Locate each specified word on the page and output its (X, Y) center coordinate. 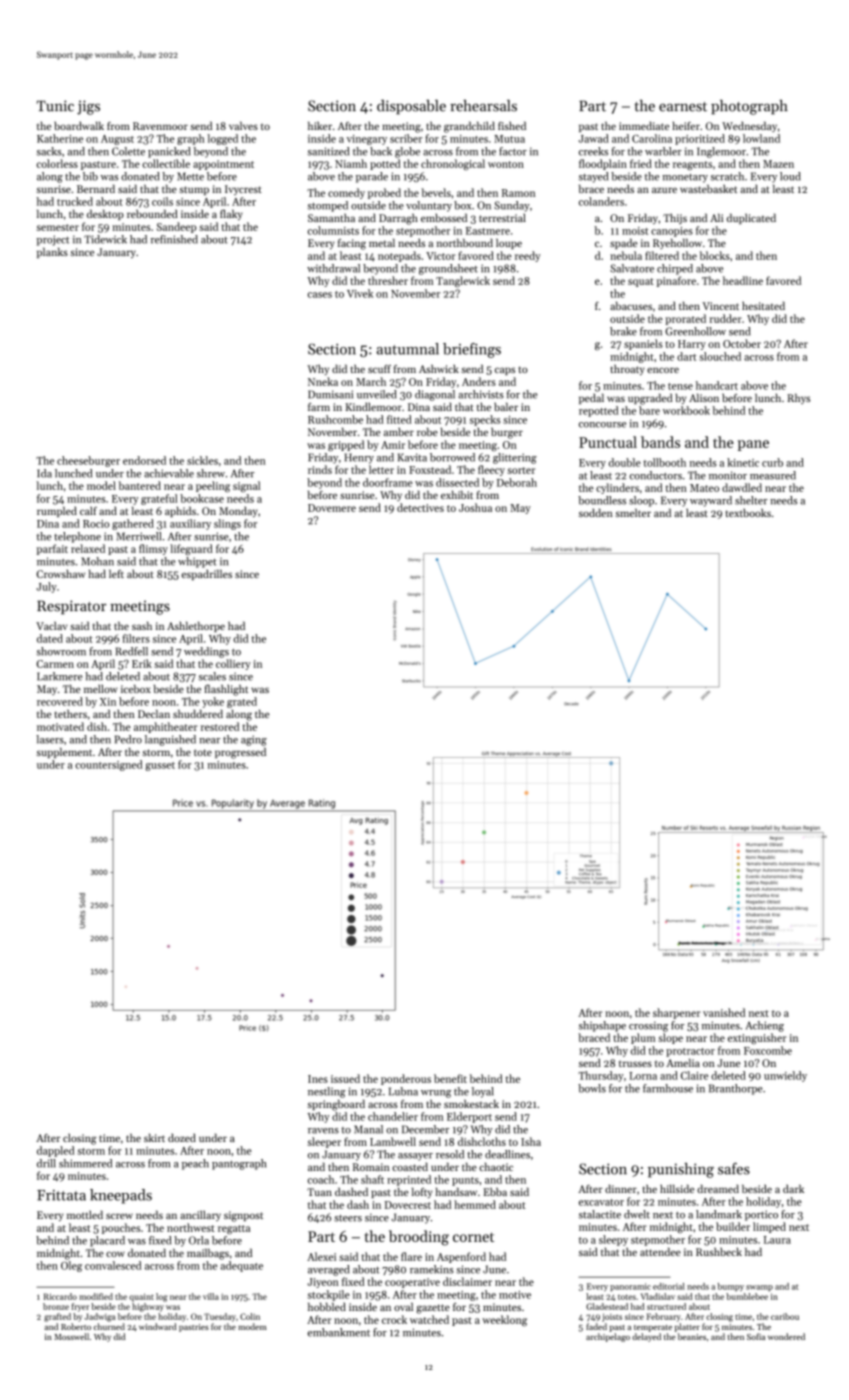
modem (252, 1326)
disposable (411, 107)
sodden (596, 513)
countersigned (108, 765)
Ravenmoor (160, 126)
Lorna (643, 1076)
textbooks (748, 513)
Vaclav (52, 626)
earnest (683, 107)
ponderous (406, 1079)
